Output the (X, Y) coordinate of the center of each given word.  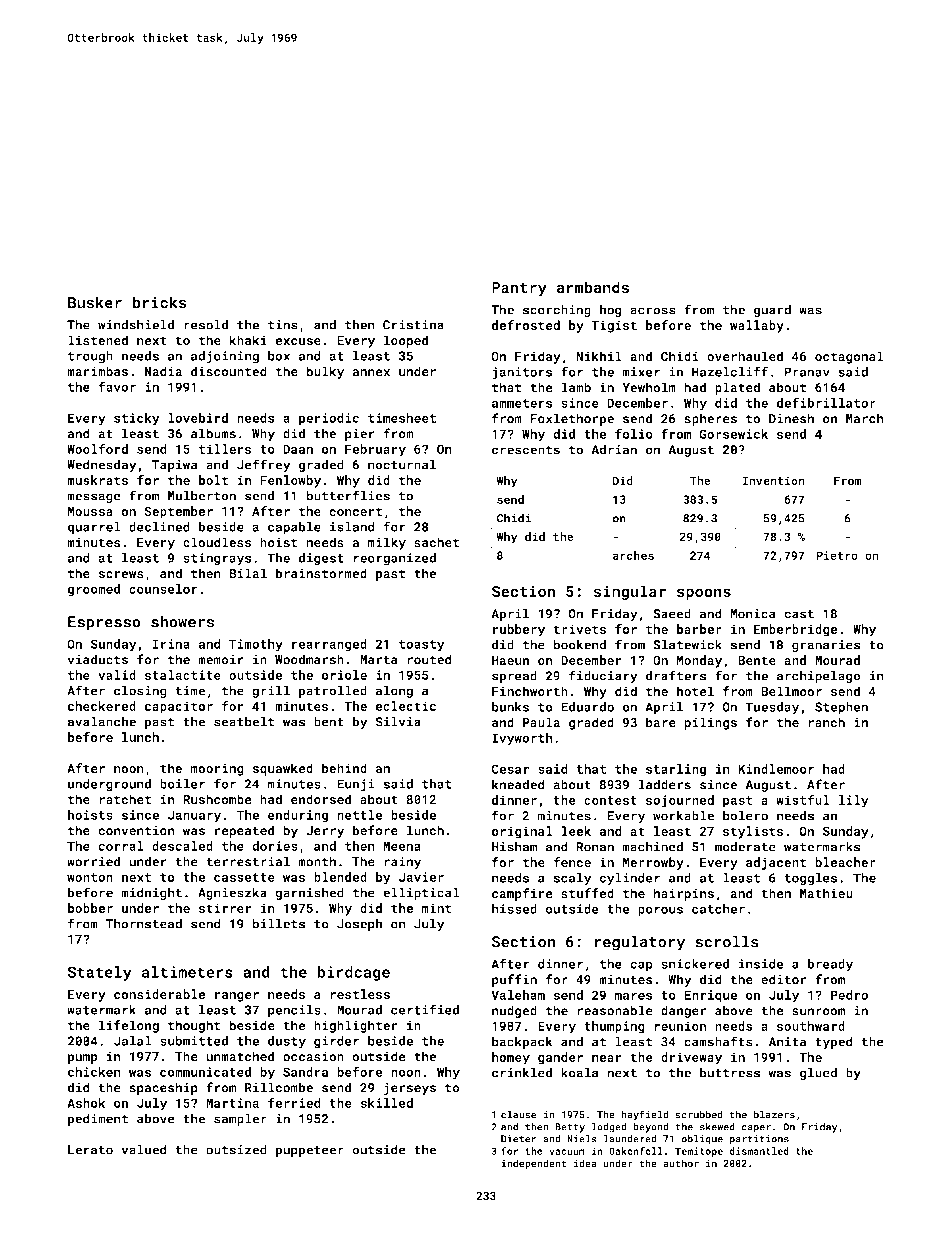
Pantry (519, 289)
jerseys (410, 1089)
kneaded (518, 784)
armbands (593, 287)
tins (283, 325)
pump (83, 1059)
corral (121, 846)
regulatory (640, 943)
